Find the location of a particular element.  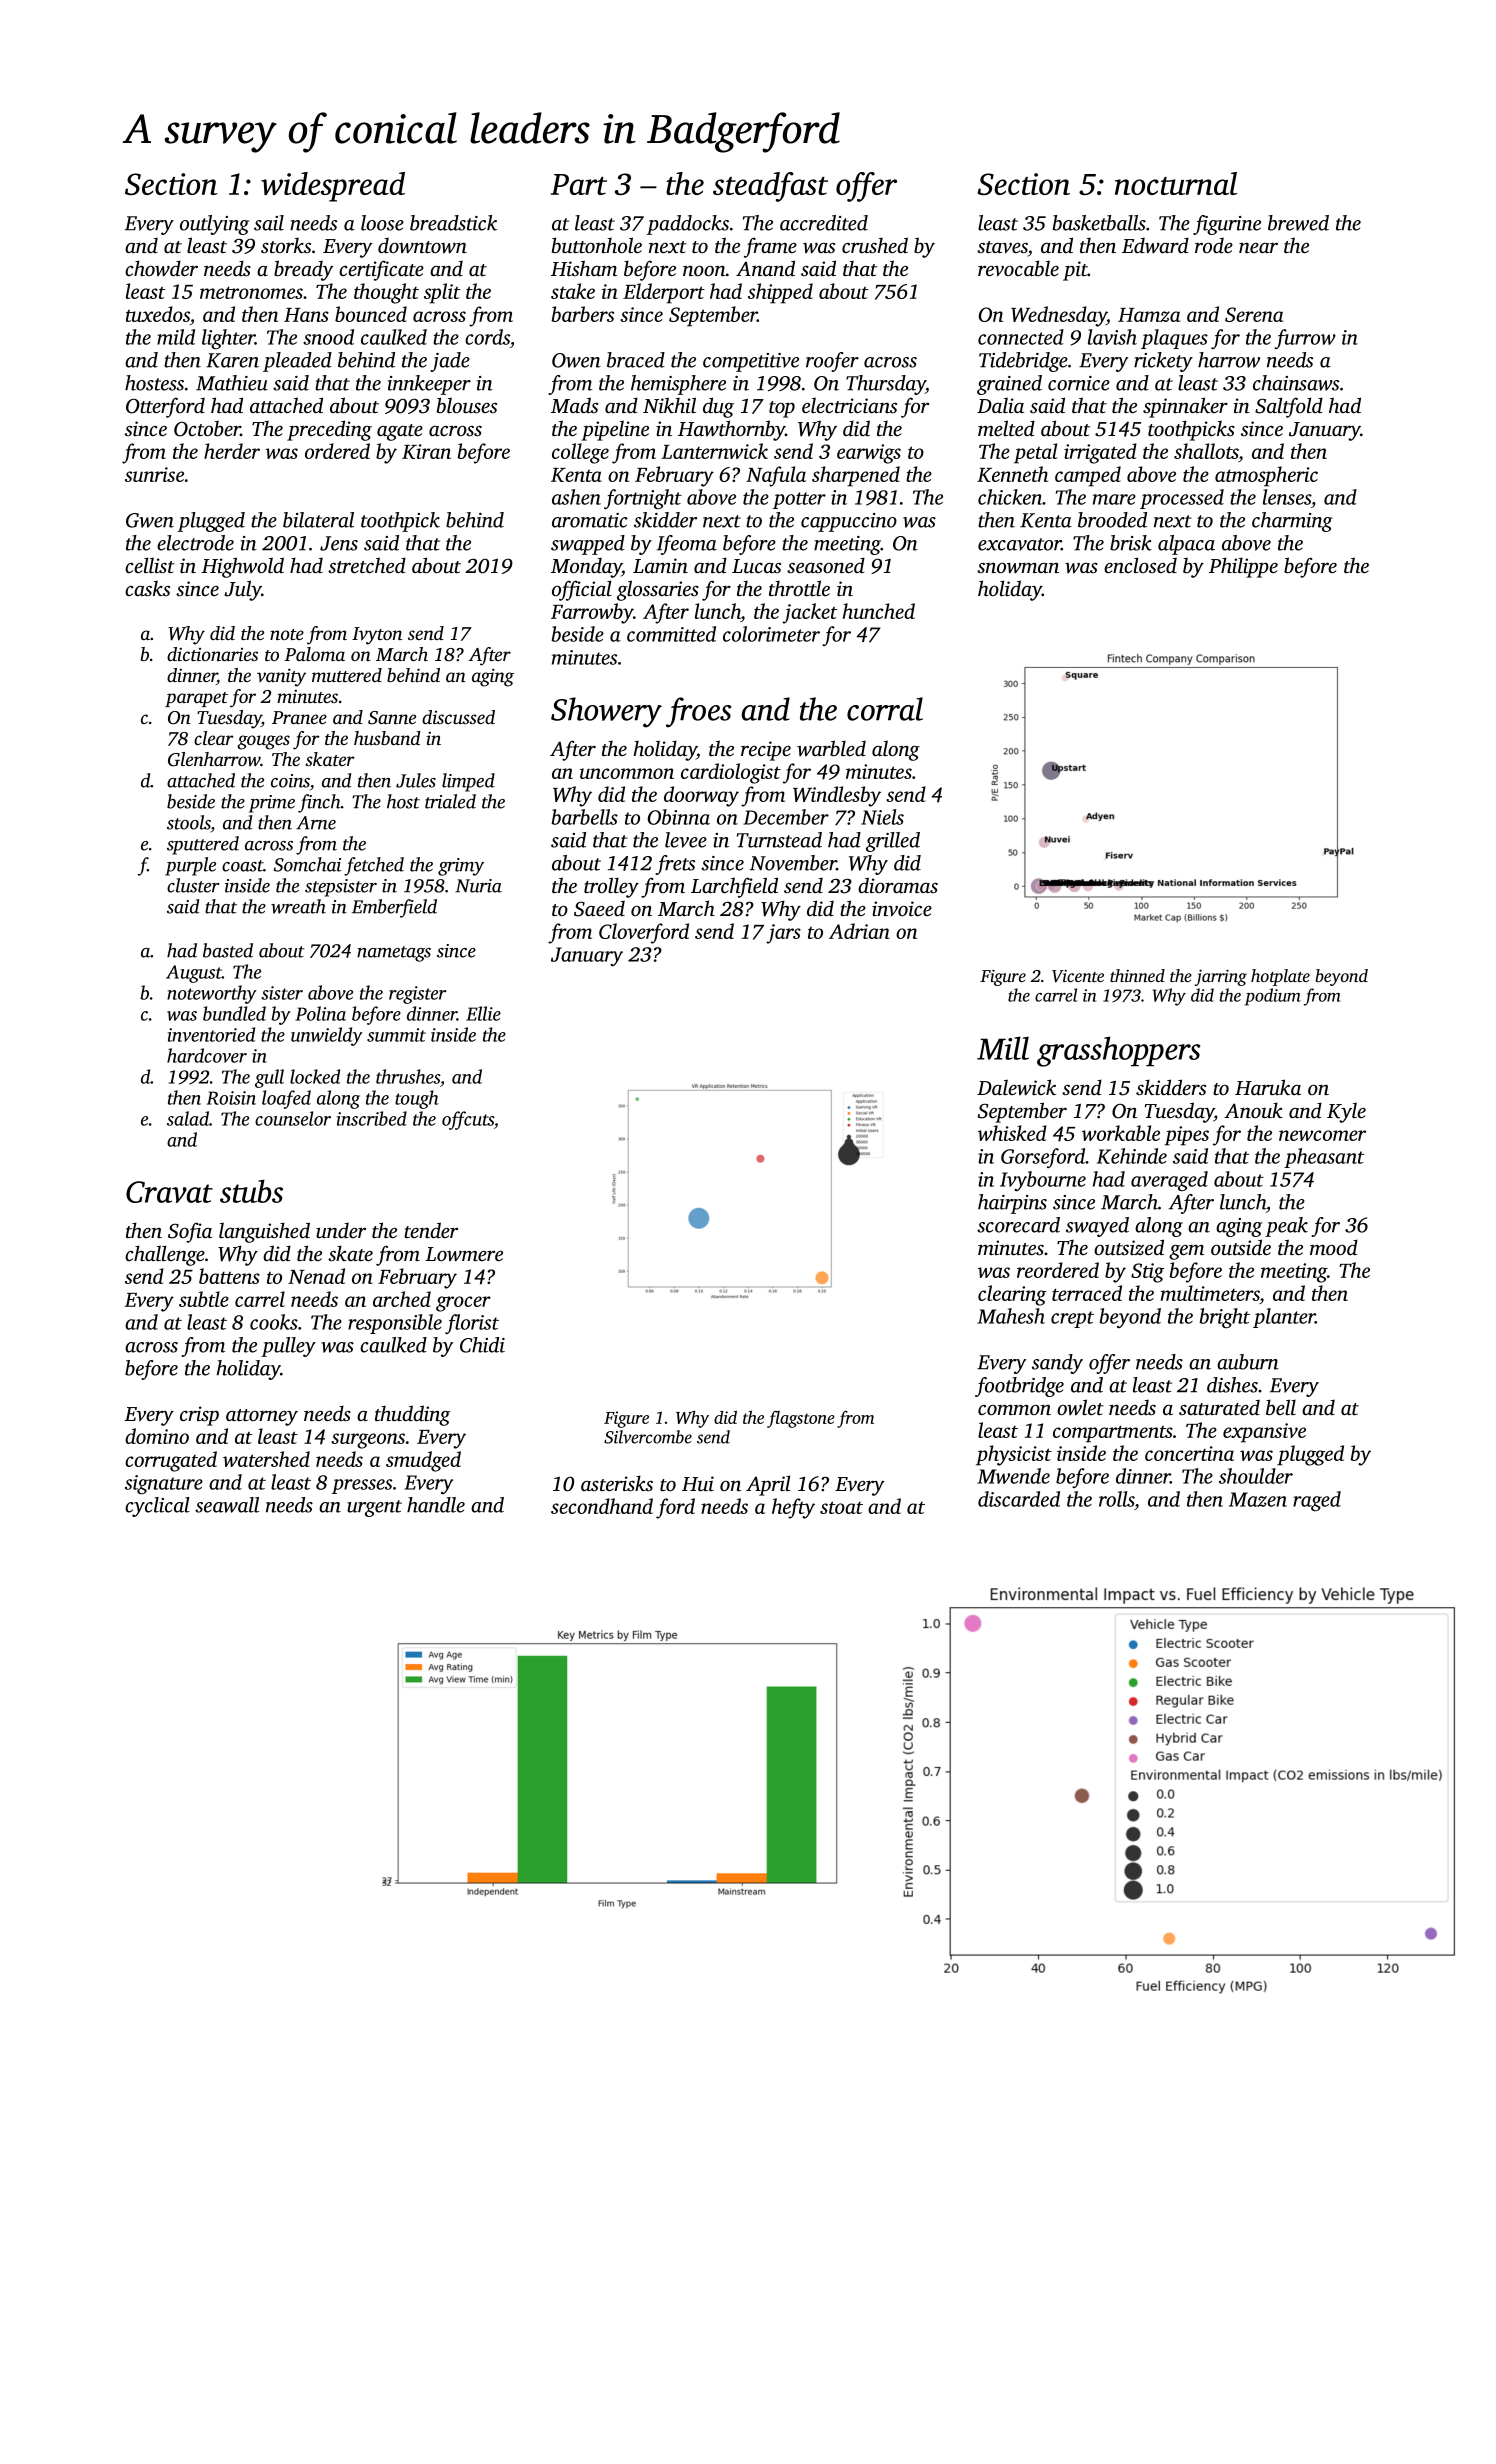

Philippe is located at coordinates (1243, 567).
